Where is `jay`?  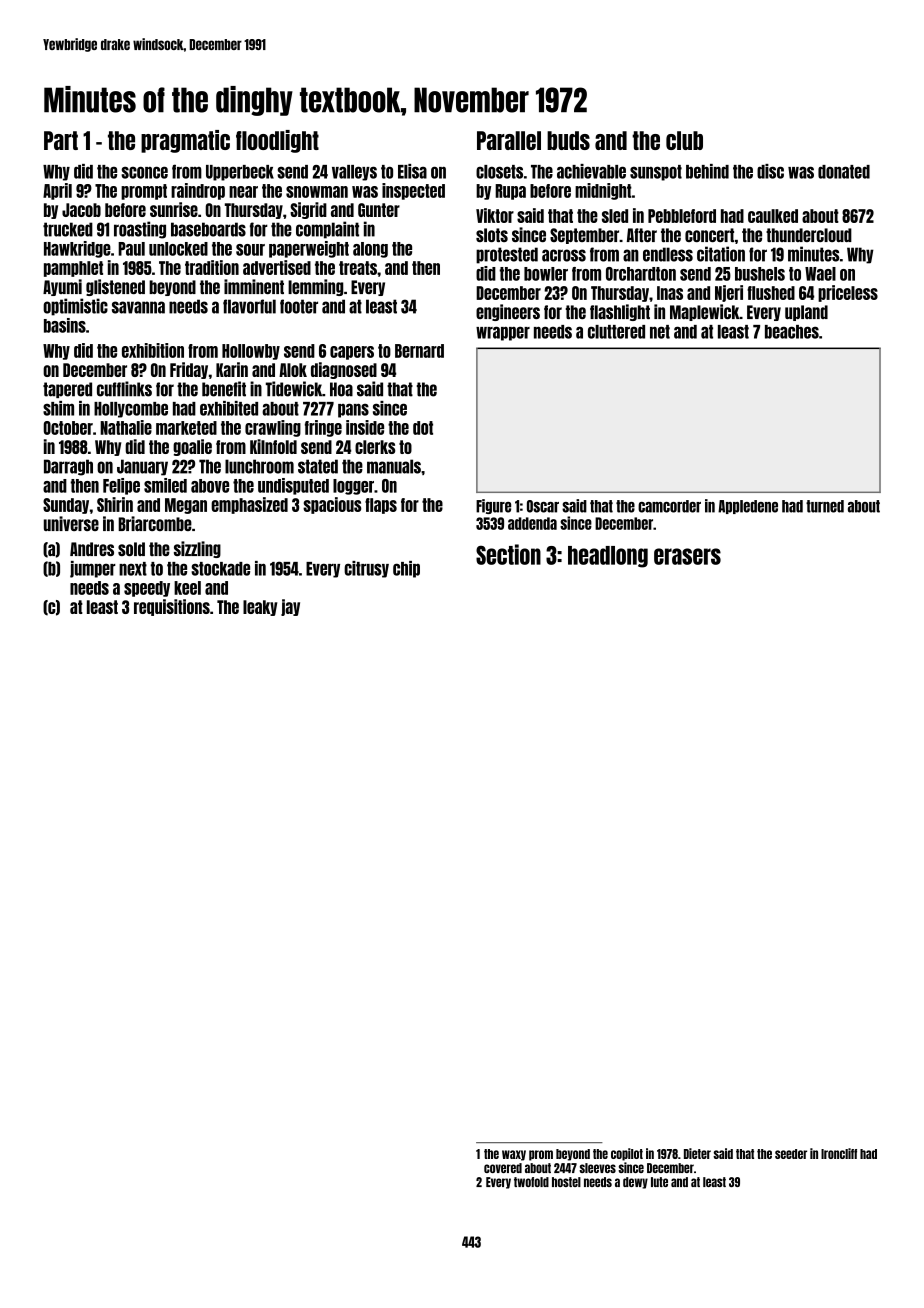
jay is located at coordinates (290, 607).
